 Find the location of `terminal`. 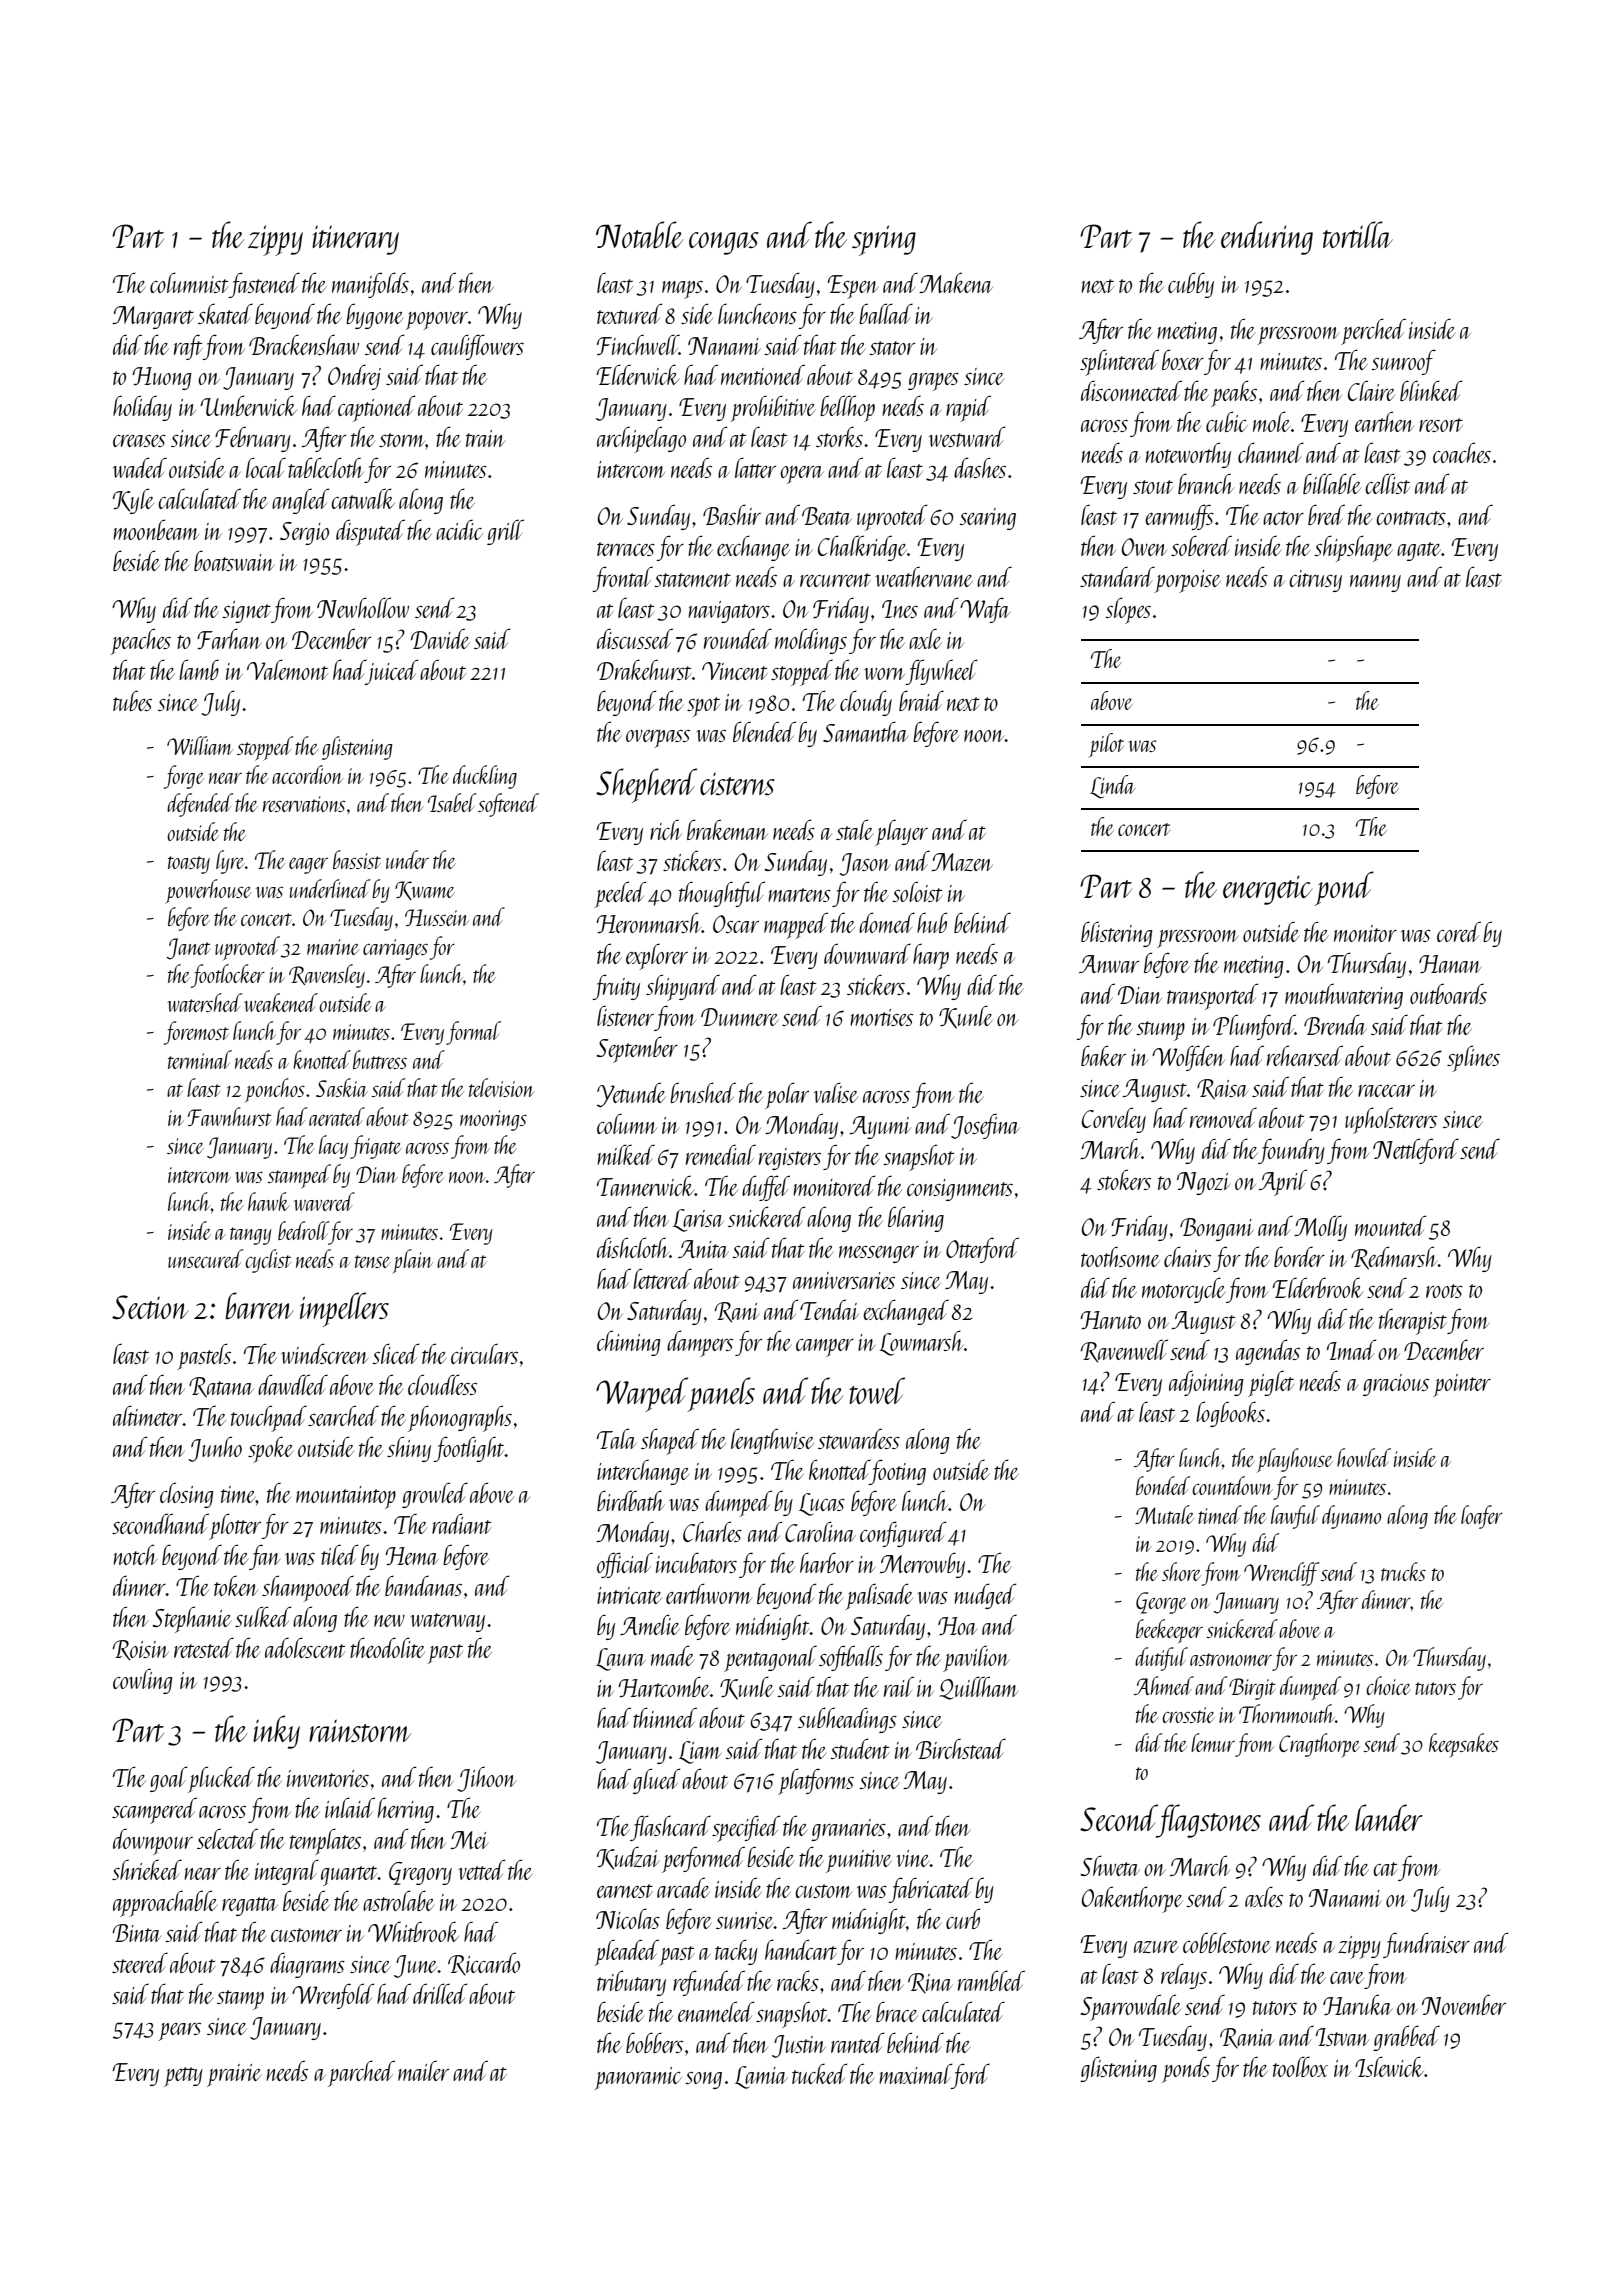

terminal is located at coordinates (200, 1059).
